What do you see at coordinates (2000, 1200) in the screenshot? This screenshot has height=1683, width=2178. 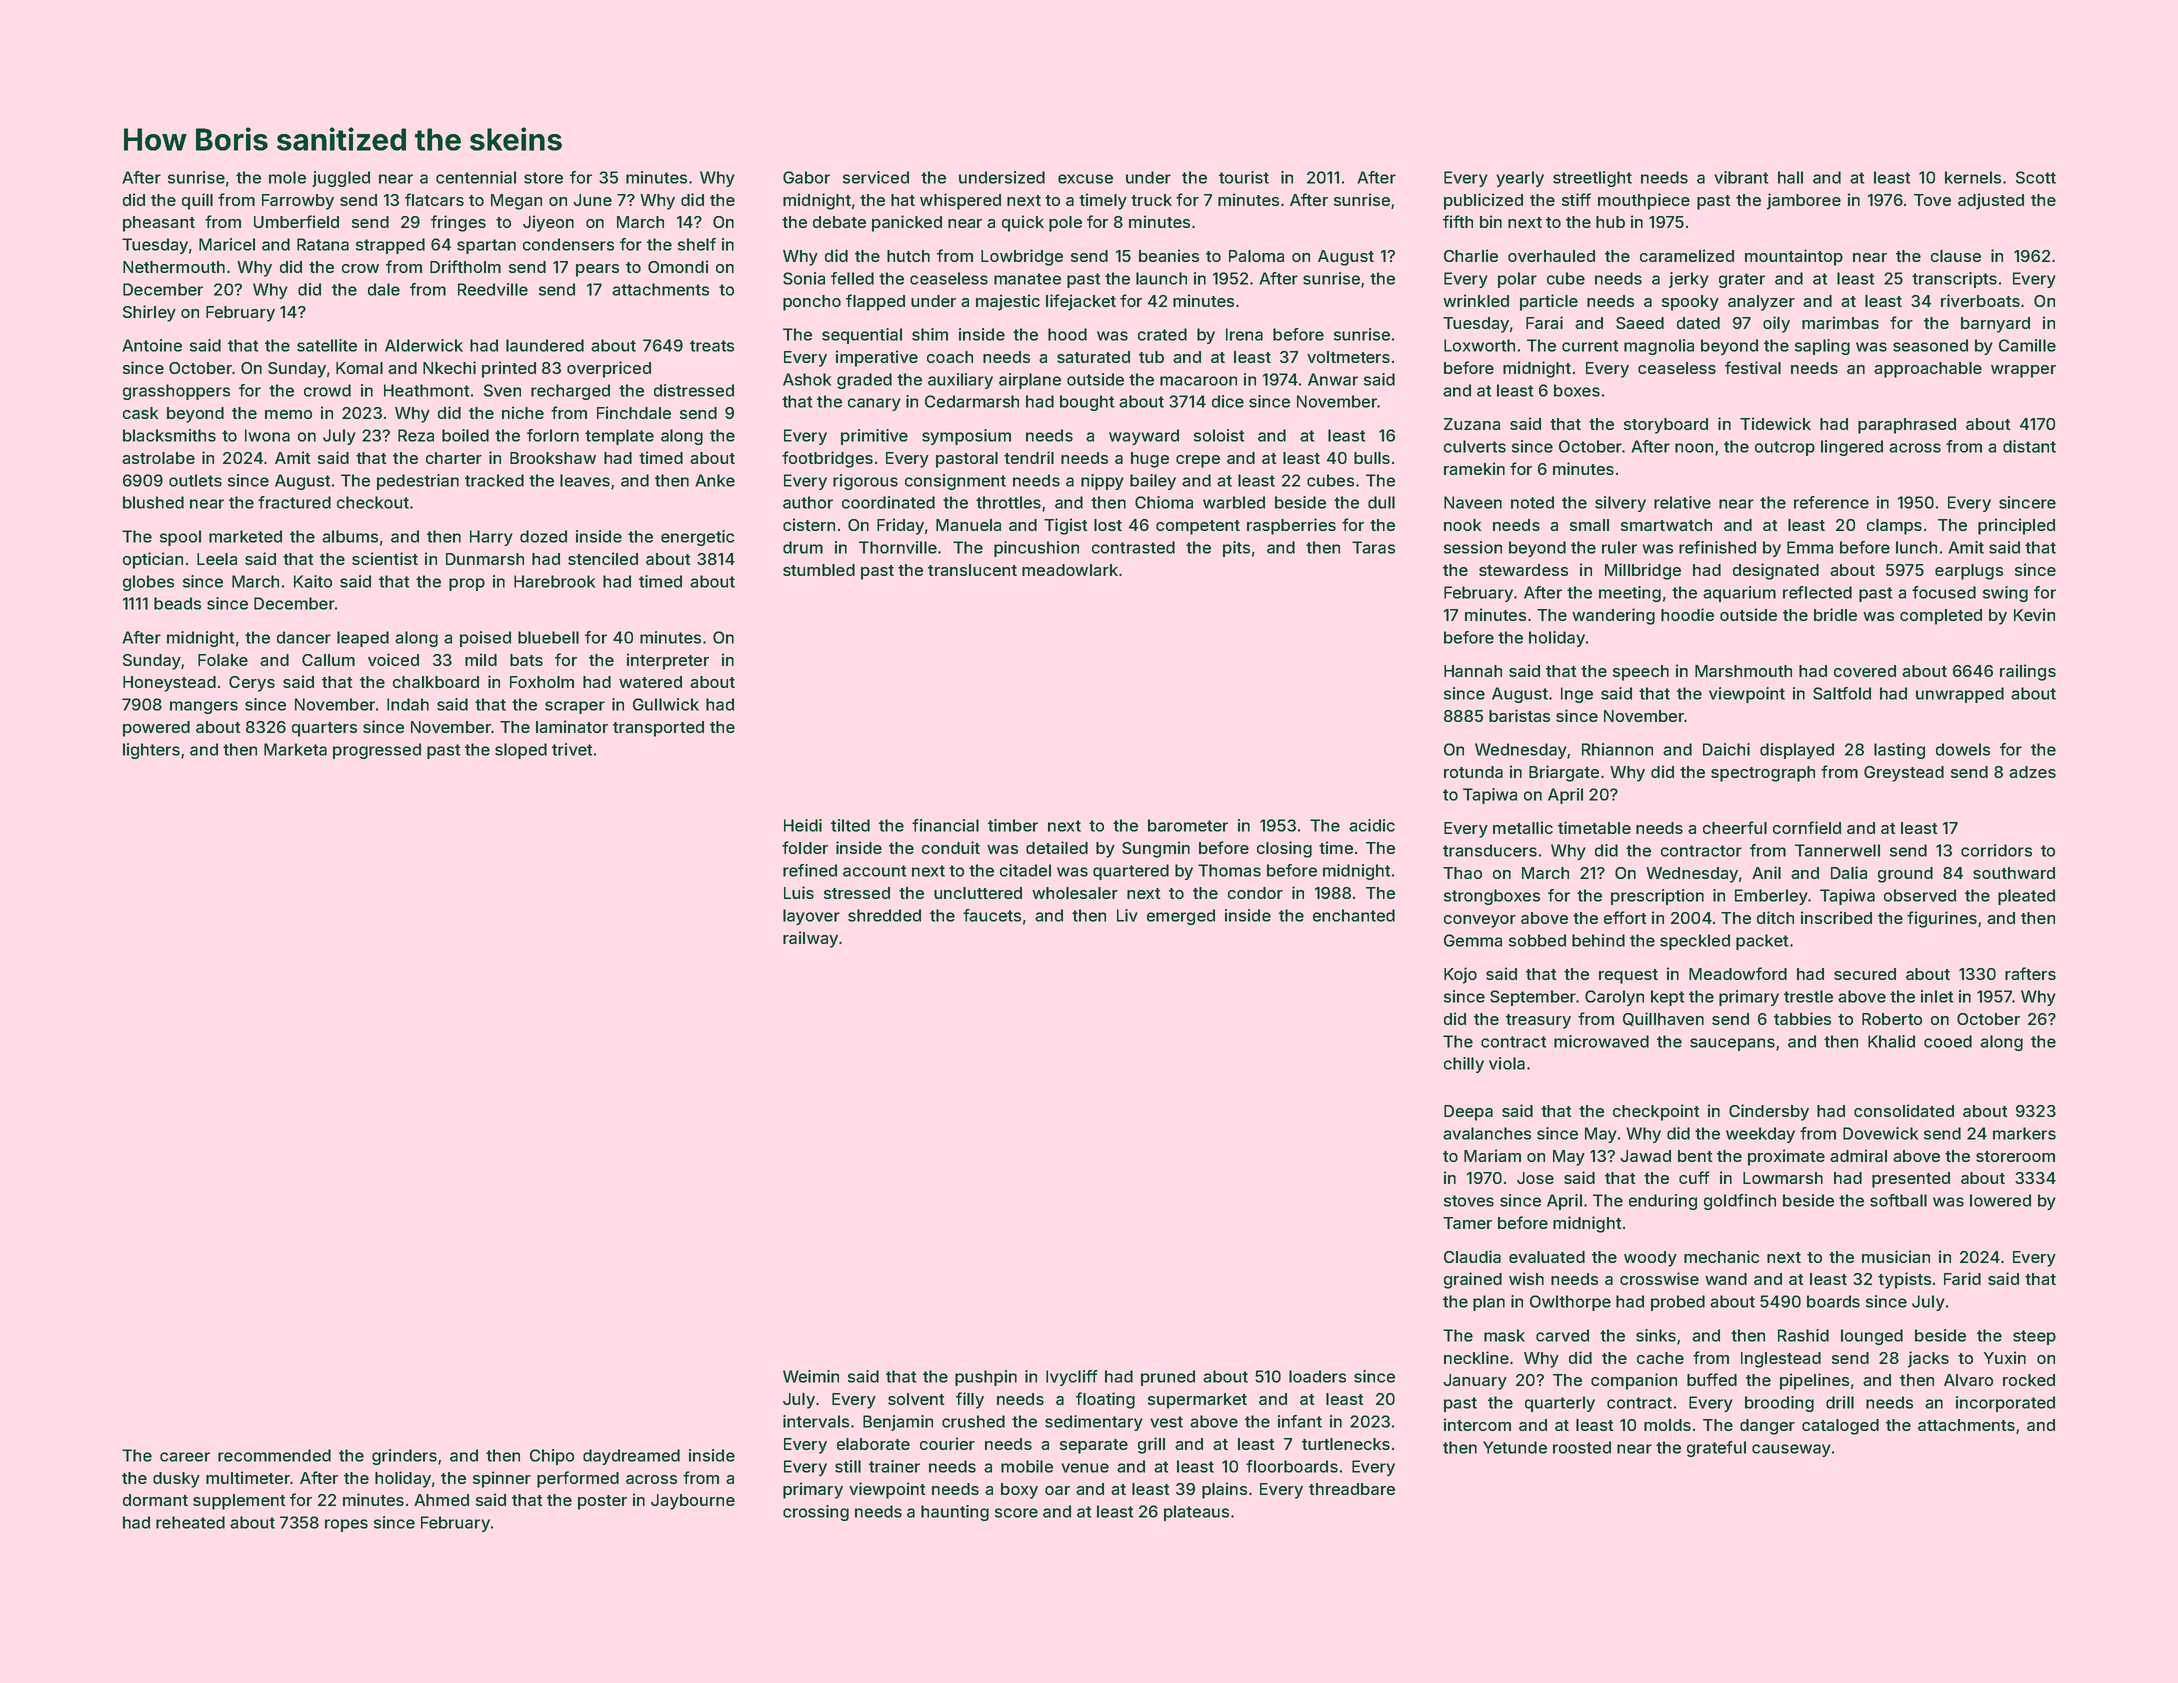 I see `lowered` at bounding box center [2000, 1200].
